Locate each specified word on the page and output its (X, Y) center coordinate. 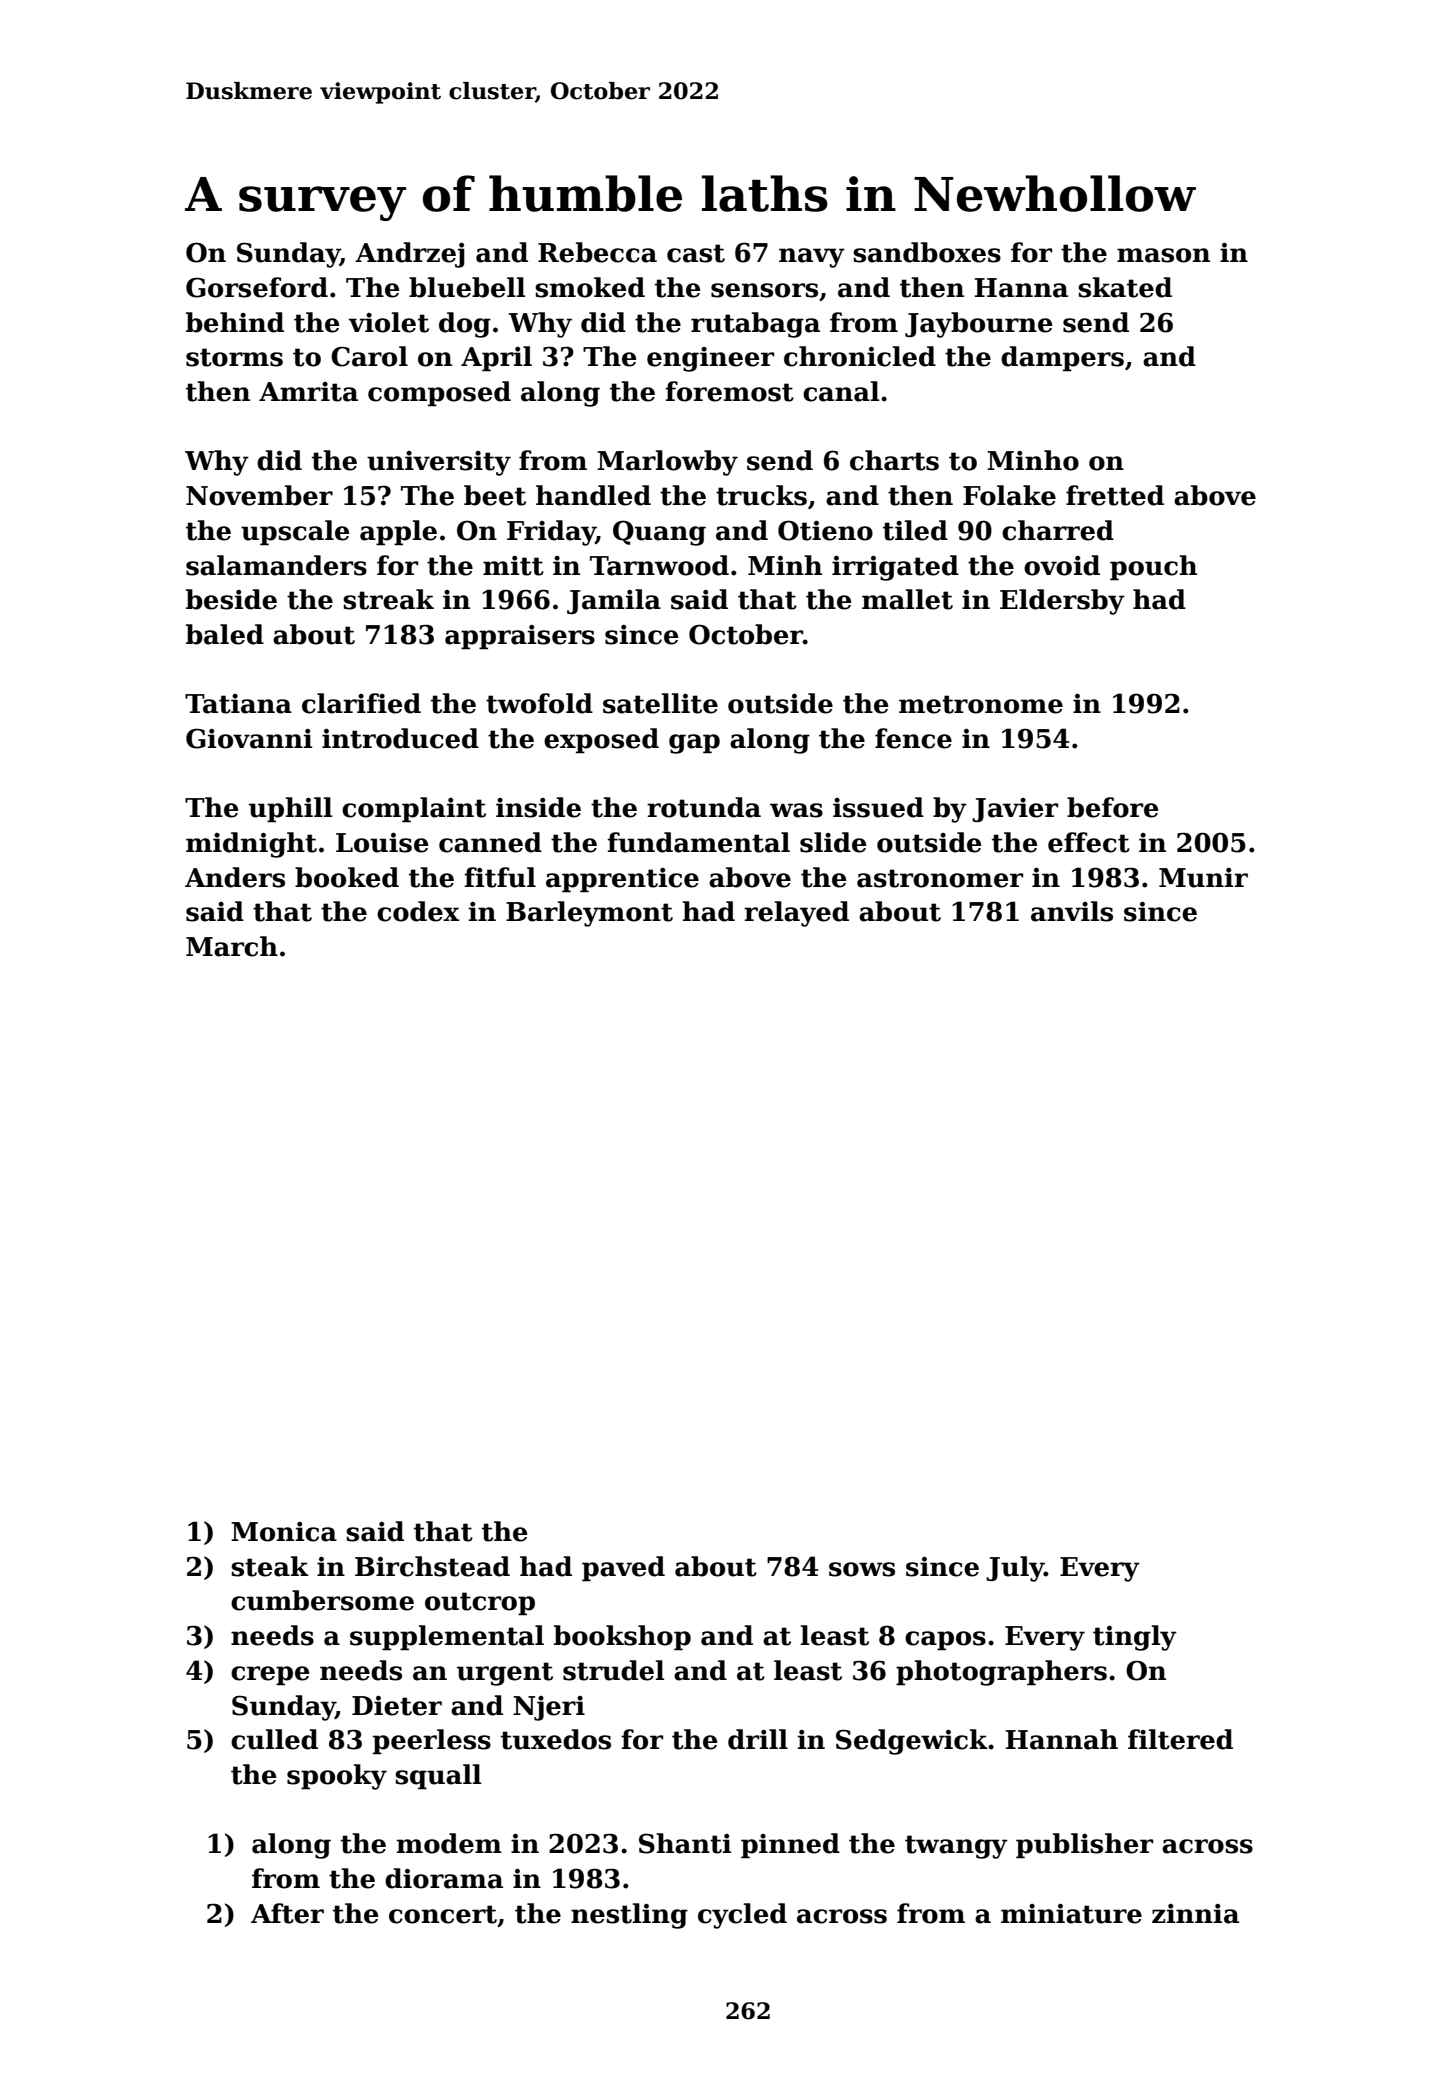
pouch (1153, 568)
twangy (956, 1847)
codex (418, 911)
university (439, 463)
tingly (1135, 1638)
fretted (1115, 495)
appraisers (520, 637)
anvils (1072, 911)
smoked (590, 287)
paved (623, 1569)
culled (274, 1739)
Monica (284, 1532)
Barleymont (589, 914)
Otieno (825, 530)
